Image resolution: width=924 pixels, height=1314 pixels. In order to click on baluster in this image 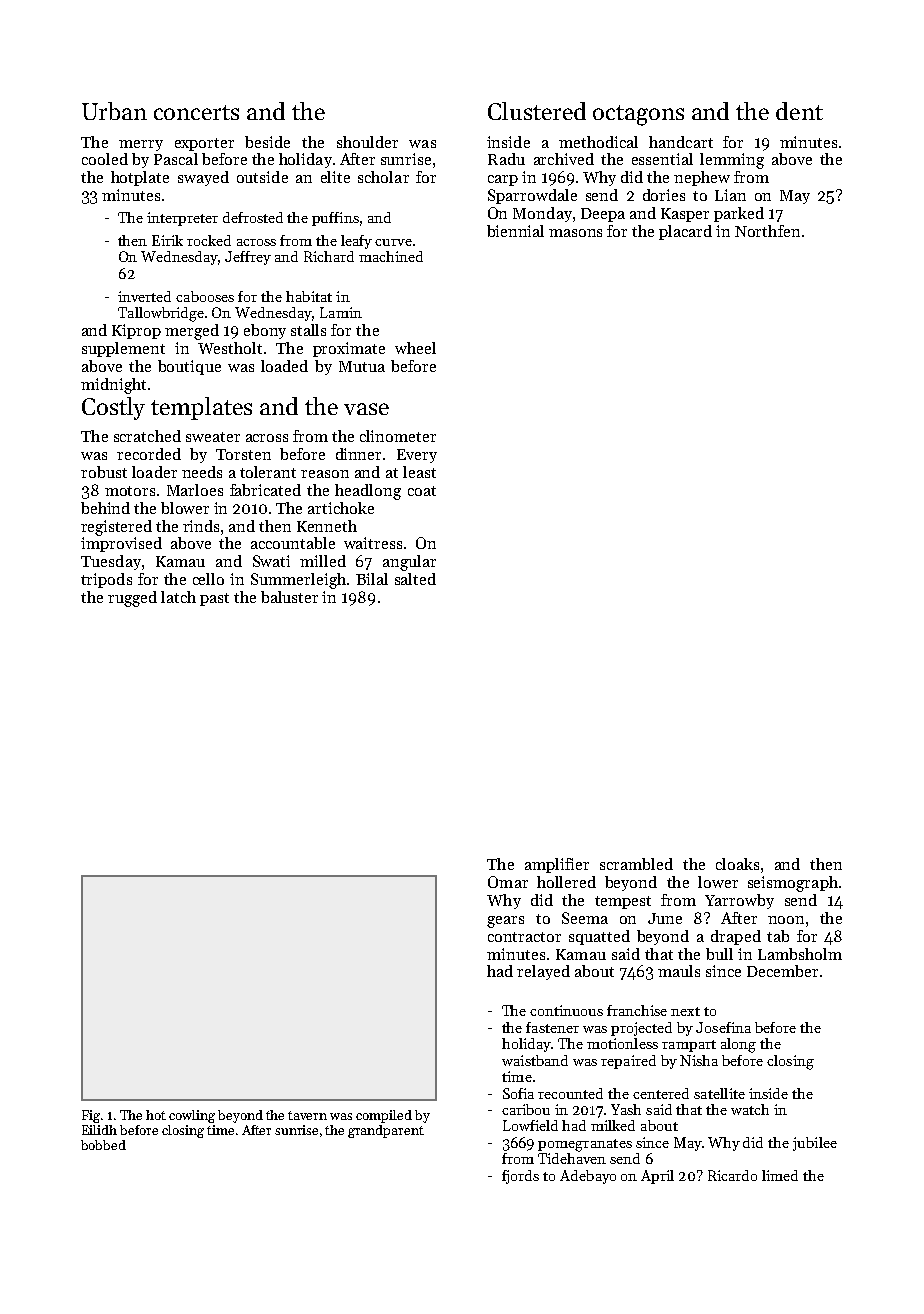, I will do `click(289, 597)`.
